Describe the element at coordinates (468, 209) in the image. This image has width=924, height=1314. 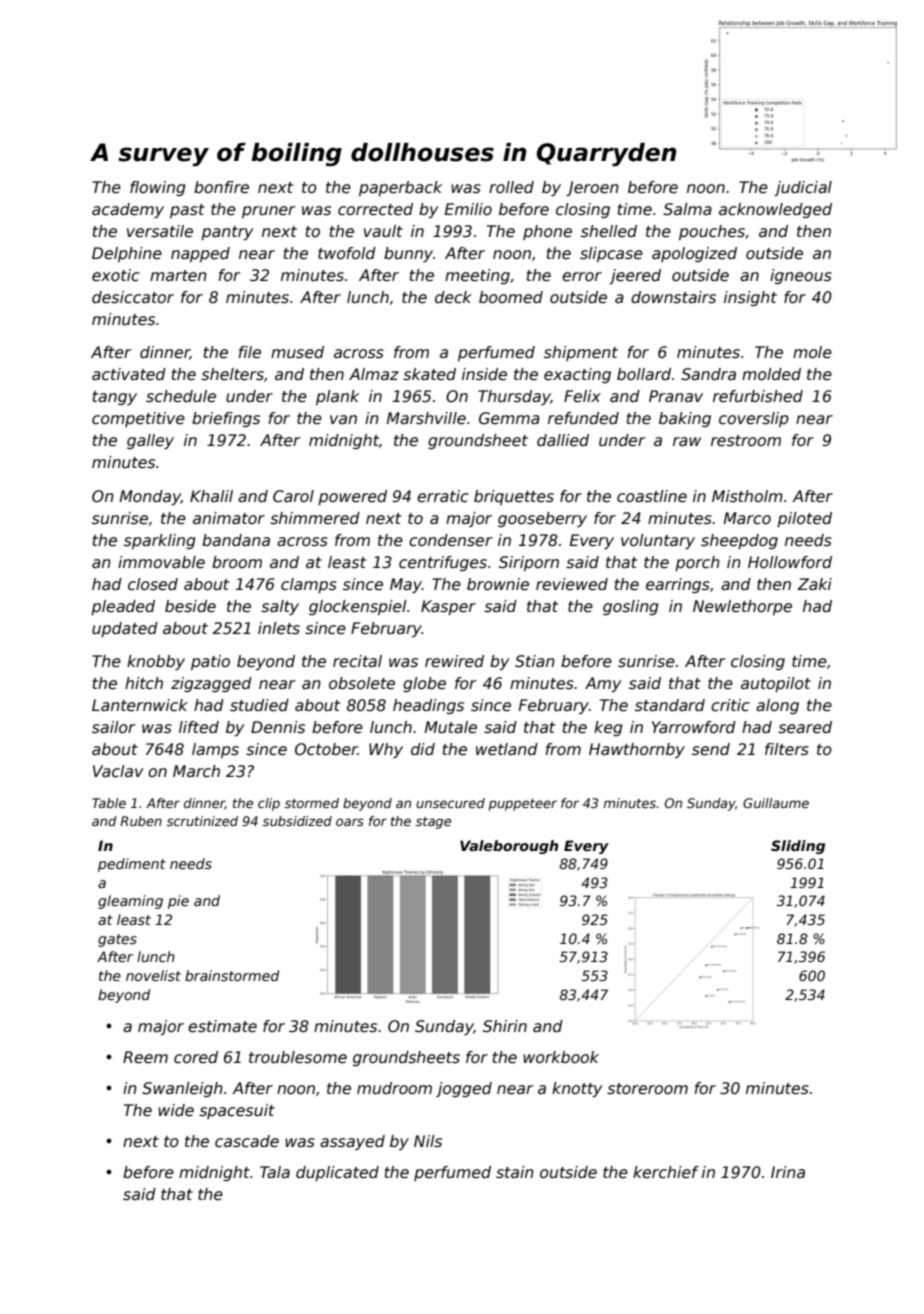
I see `Emilio` at that location.
